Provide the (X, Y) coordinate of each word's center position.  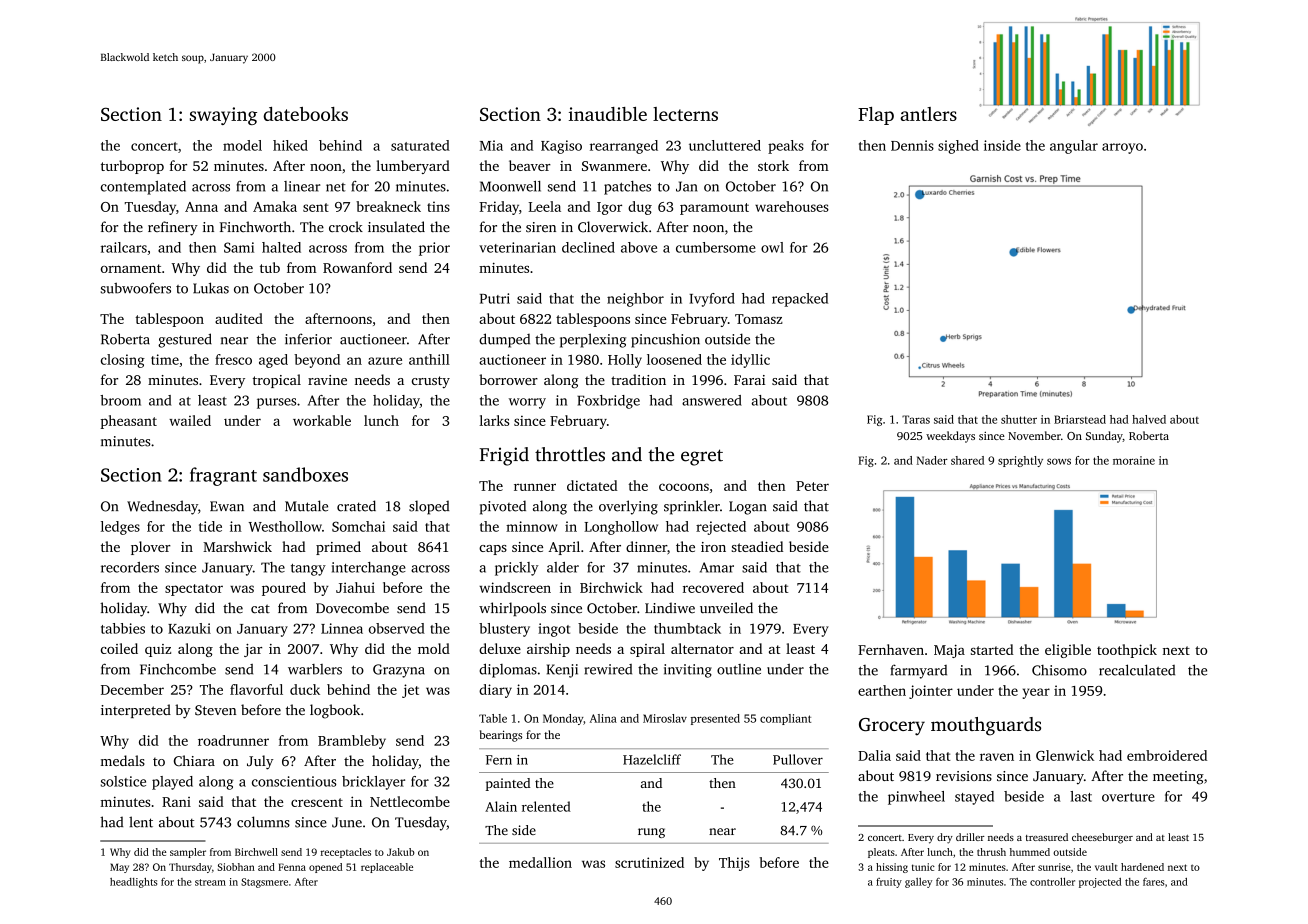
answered (712, 400)
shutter (1019, 419)
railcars (124, 247)
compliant (785, 719)
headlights (133, 883)
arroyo (1122, 148)
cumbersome (716, 247)
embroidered (1167, 755)
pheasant (129, 422)
